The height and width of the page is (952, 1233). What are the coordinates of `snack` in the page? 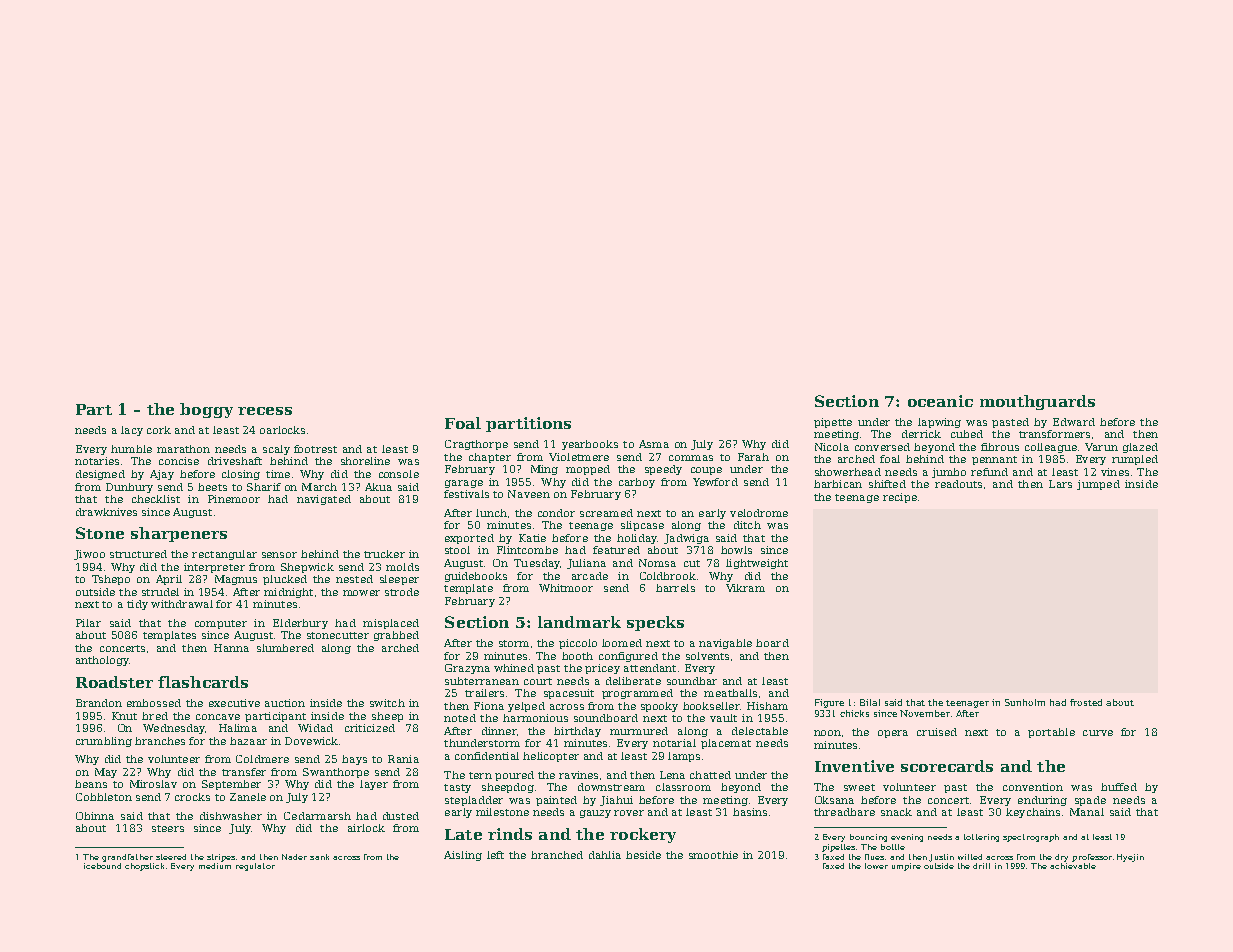 It's located at (896, 812).
